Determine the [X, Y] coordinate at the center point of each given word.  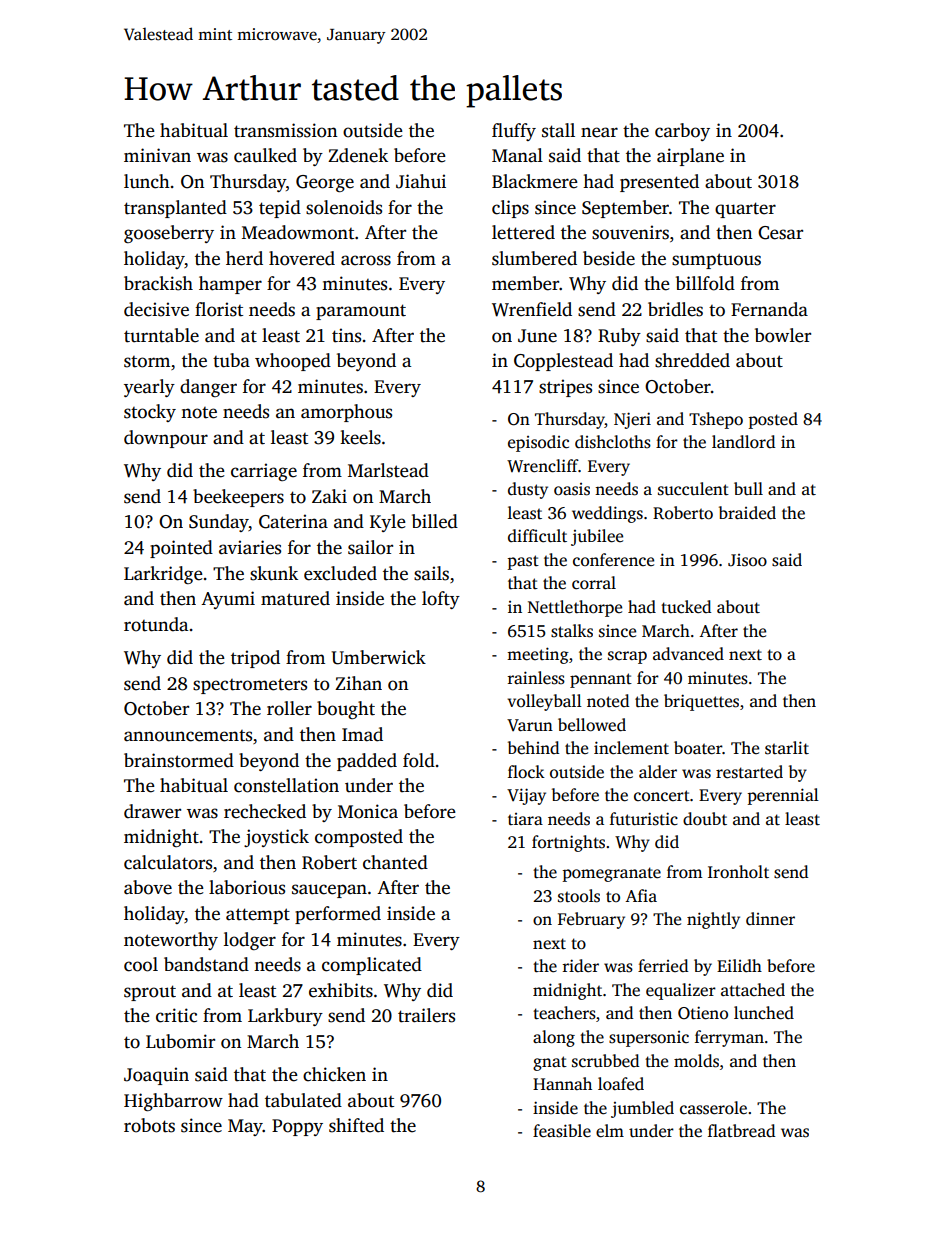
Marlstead [388, 470]
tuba [231, 360]
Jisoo [747, 560]
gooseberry [169, 234]
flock [526, 772]
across [366, 260]
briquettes [701, 702]
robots [149, 1125]
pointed [181, 549]
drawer [152, 811]
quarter [745, 210]
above [148, 887]
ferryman [729, 1038]
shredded [692, 360]
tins [346, 335]
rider [581, 966]
